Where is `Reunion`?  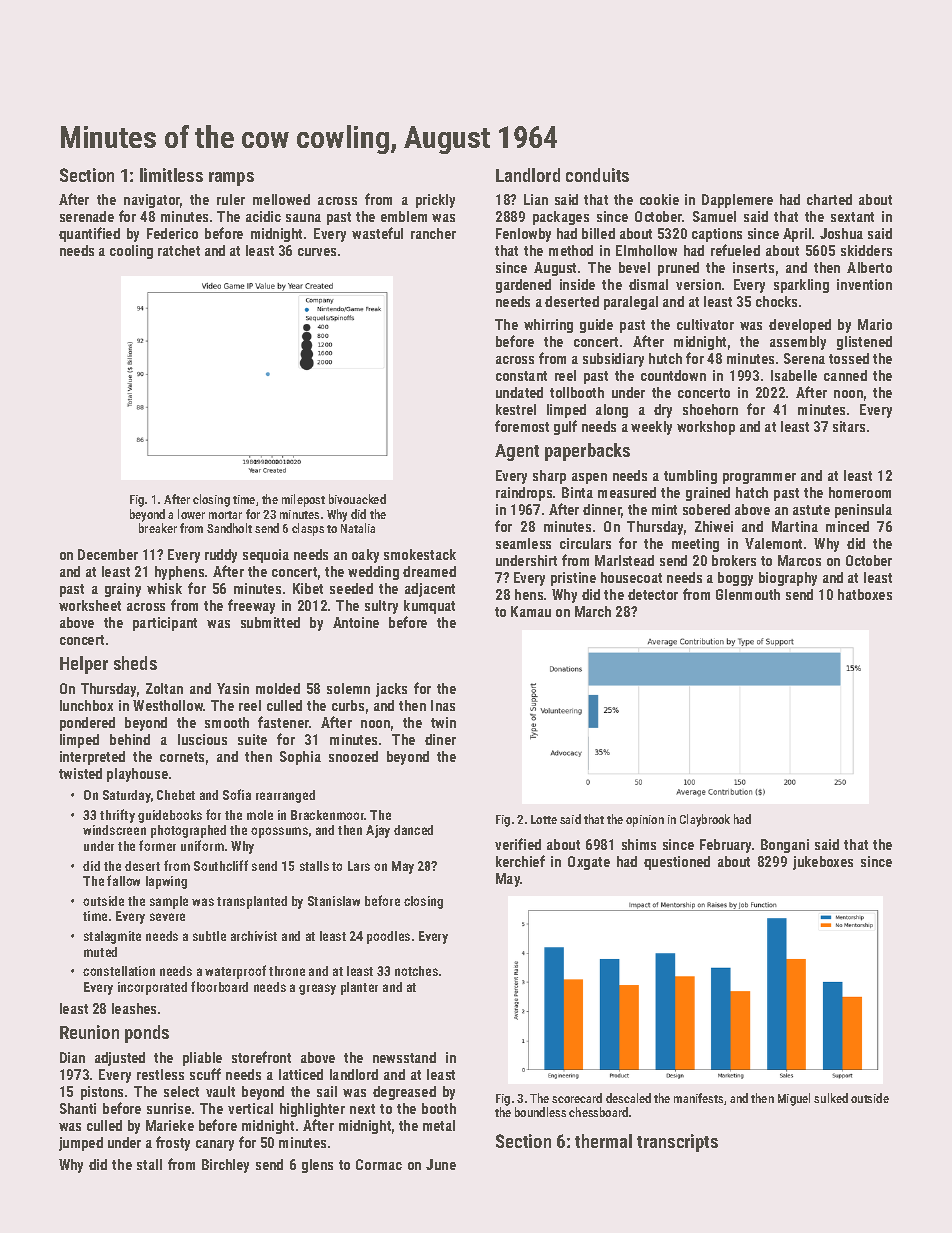 Reunion is located at coordinates (89, 1032).
